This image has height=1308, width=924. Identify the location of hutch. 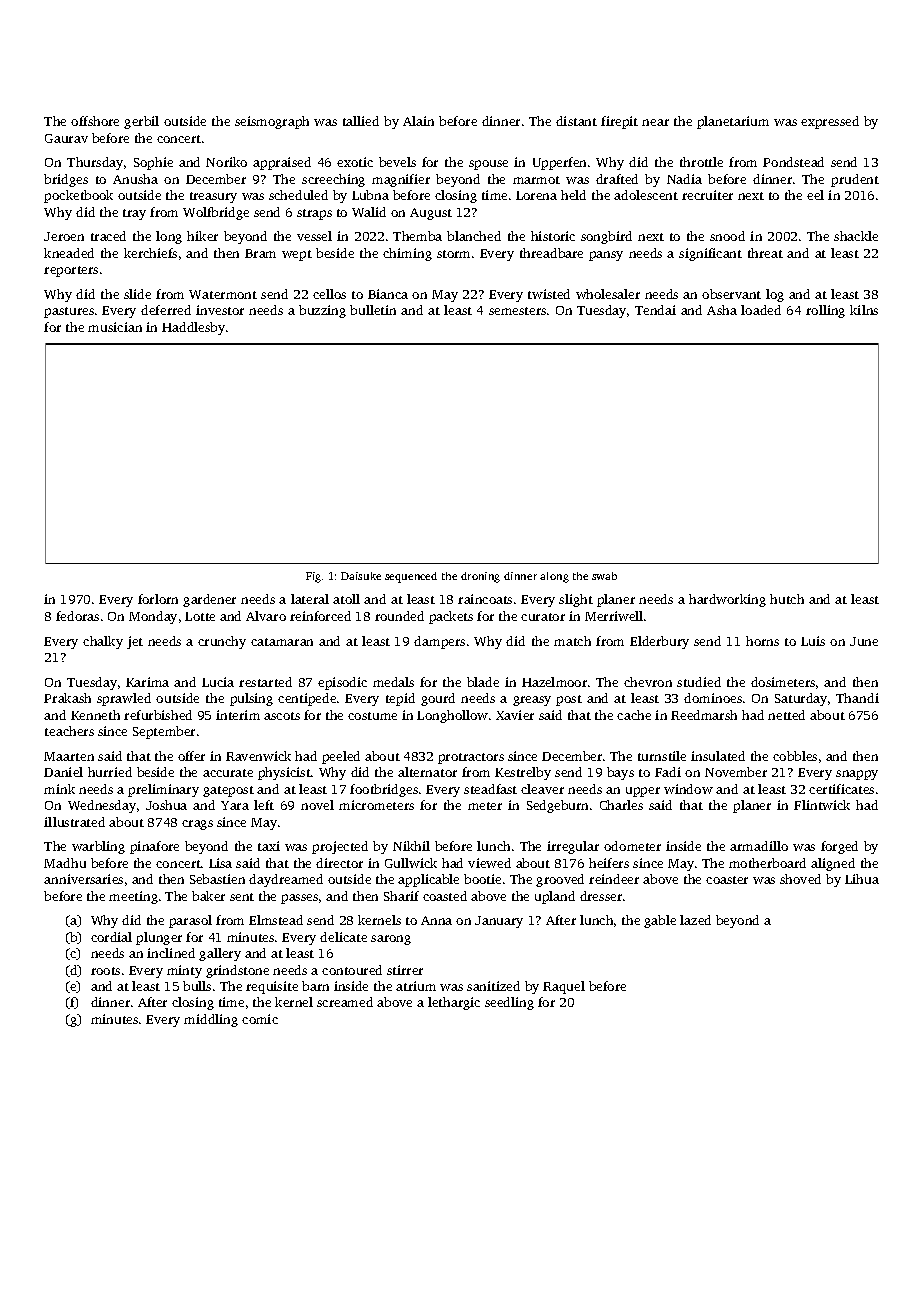
(787, 599).
